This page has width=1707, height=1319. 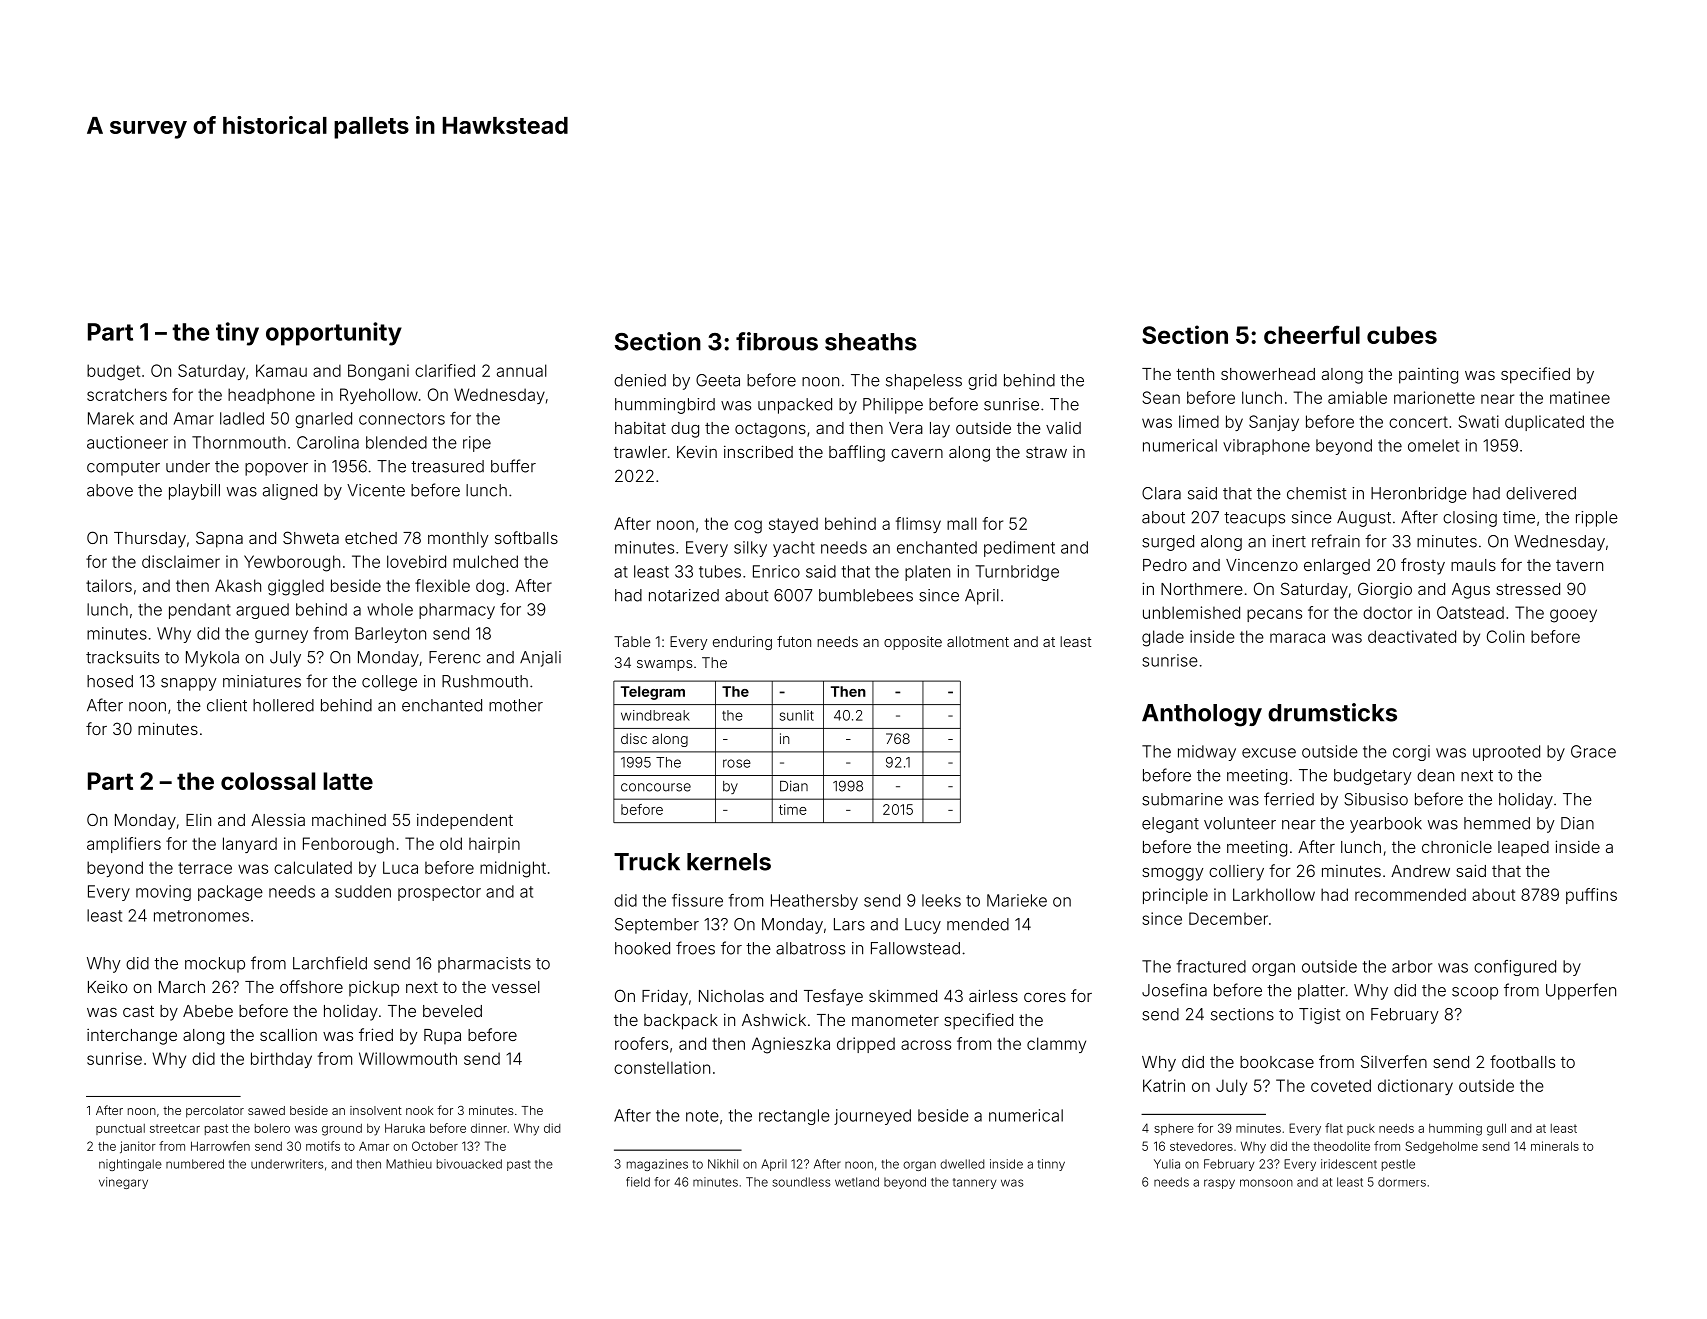 What do you see at coordinates (642, 948) in the page?
I see `hooked` at bounding box center [642, 948].
